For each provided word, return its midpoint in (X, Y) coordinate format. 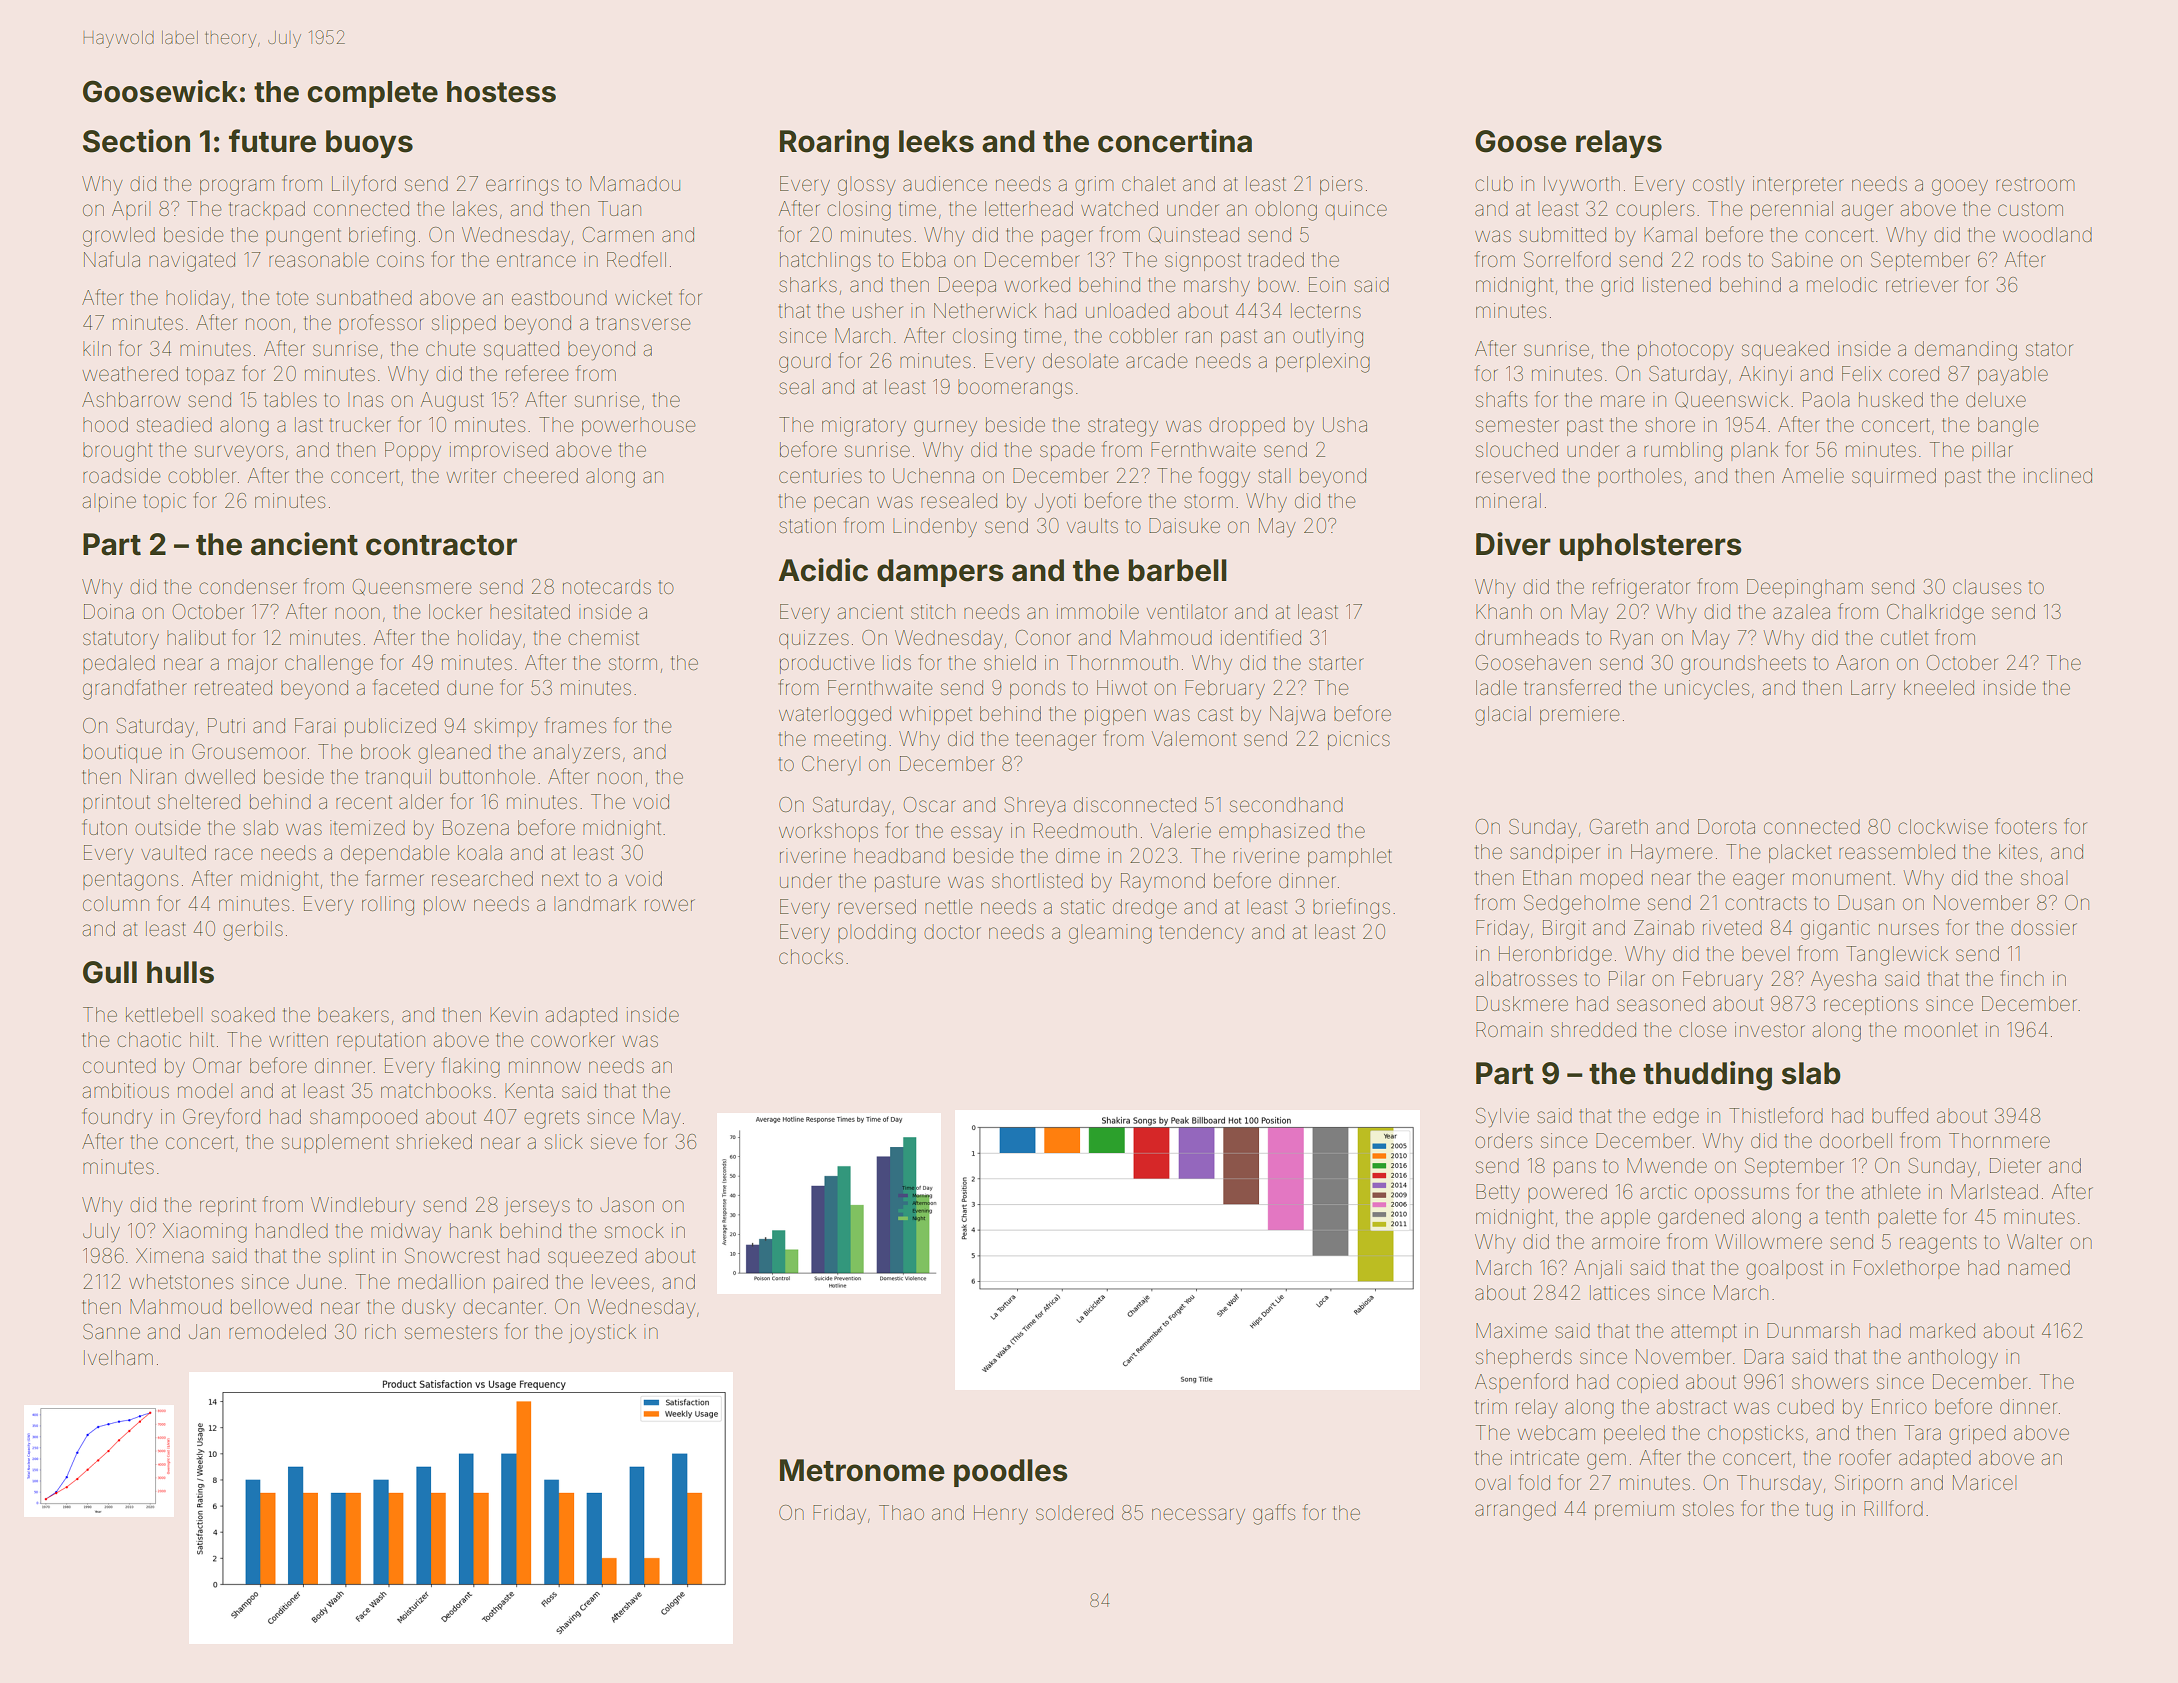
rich (380, 1331)
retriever (1922, 284)
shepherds (1524, 1358)
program (237, 187)
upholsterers (1650, 547)
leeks (936, 141)
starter (1336, 663)
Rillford (1893, 1508)
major (252, 664)
